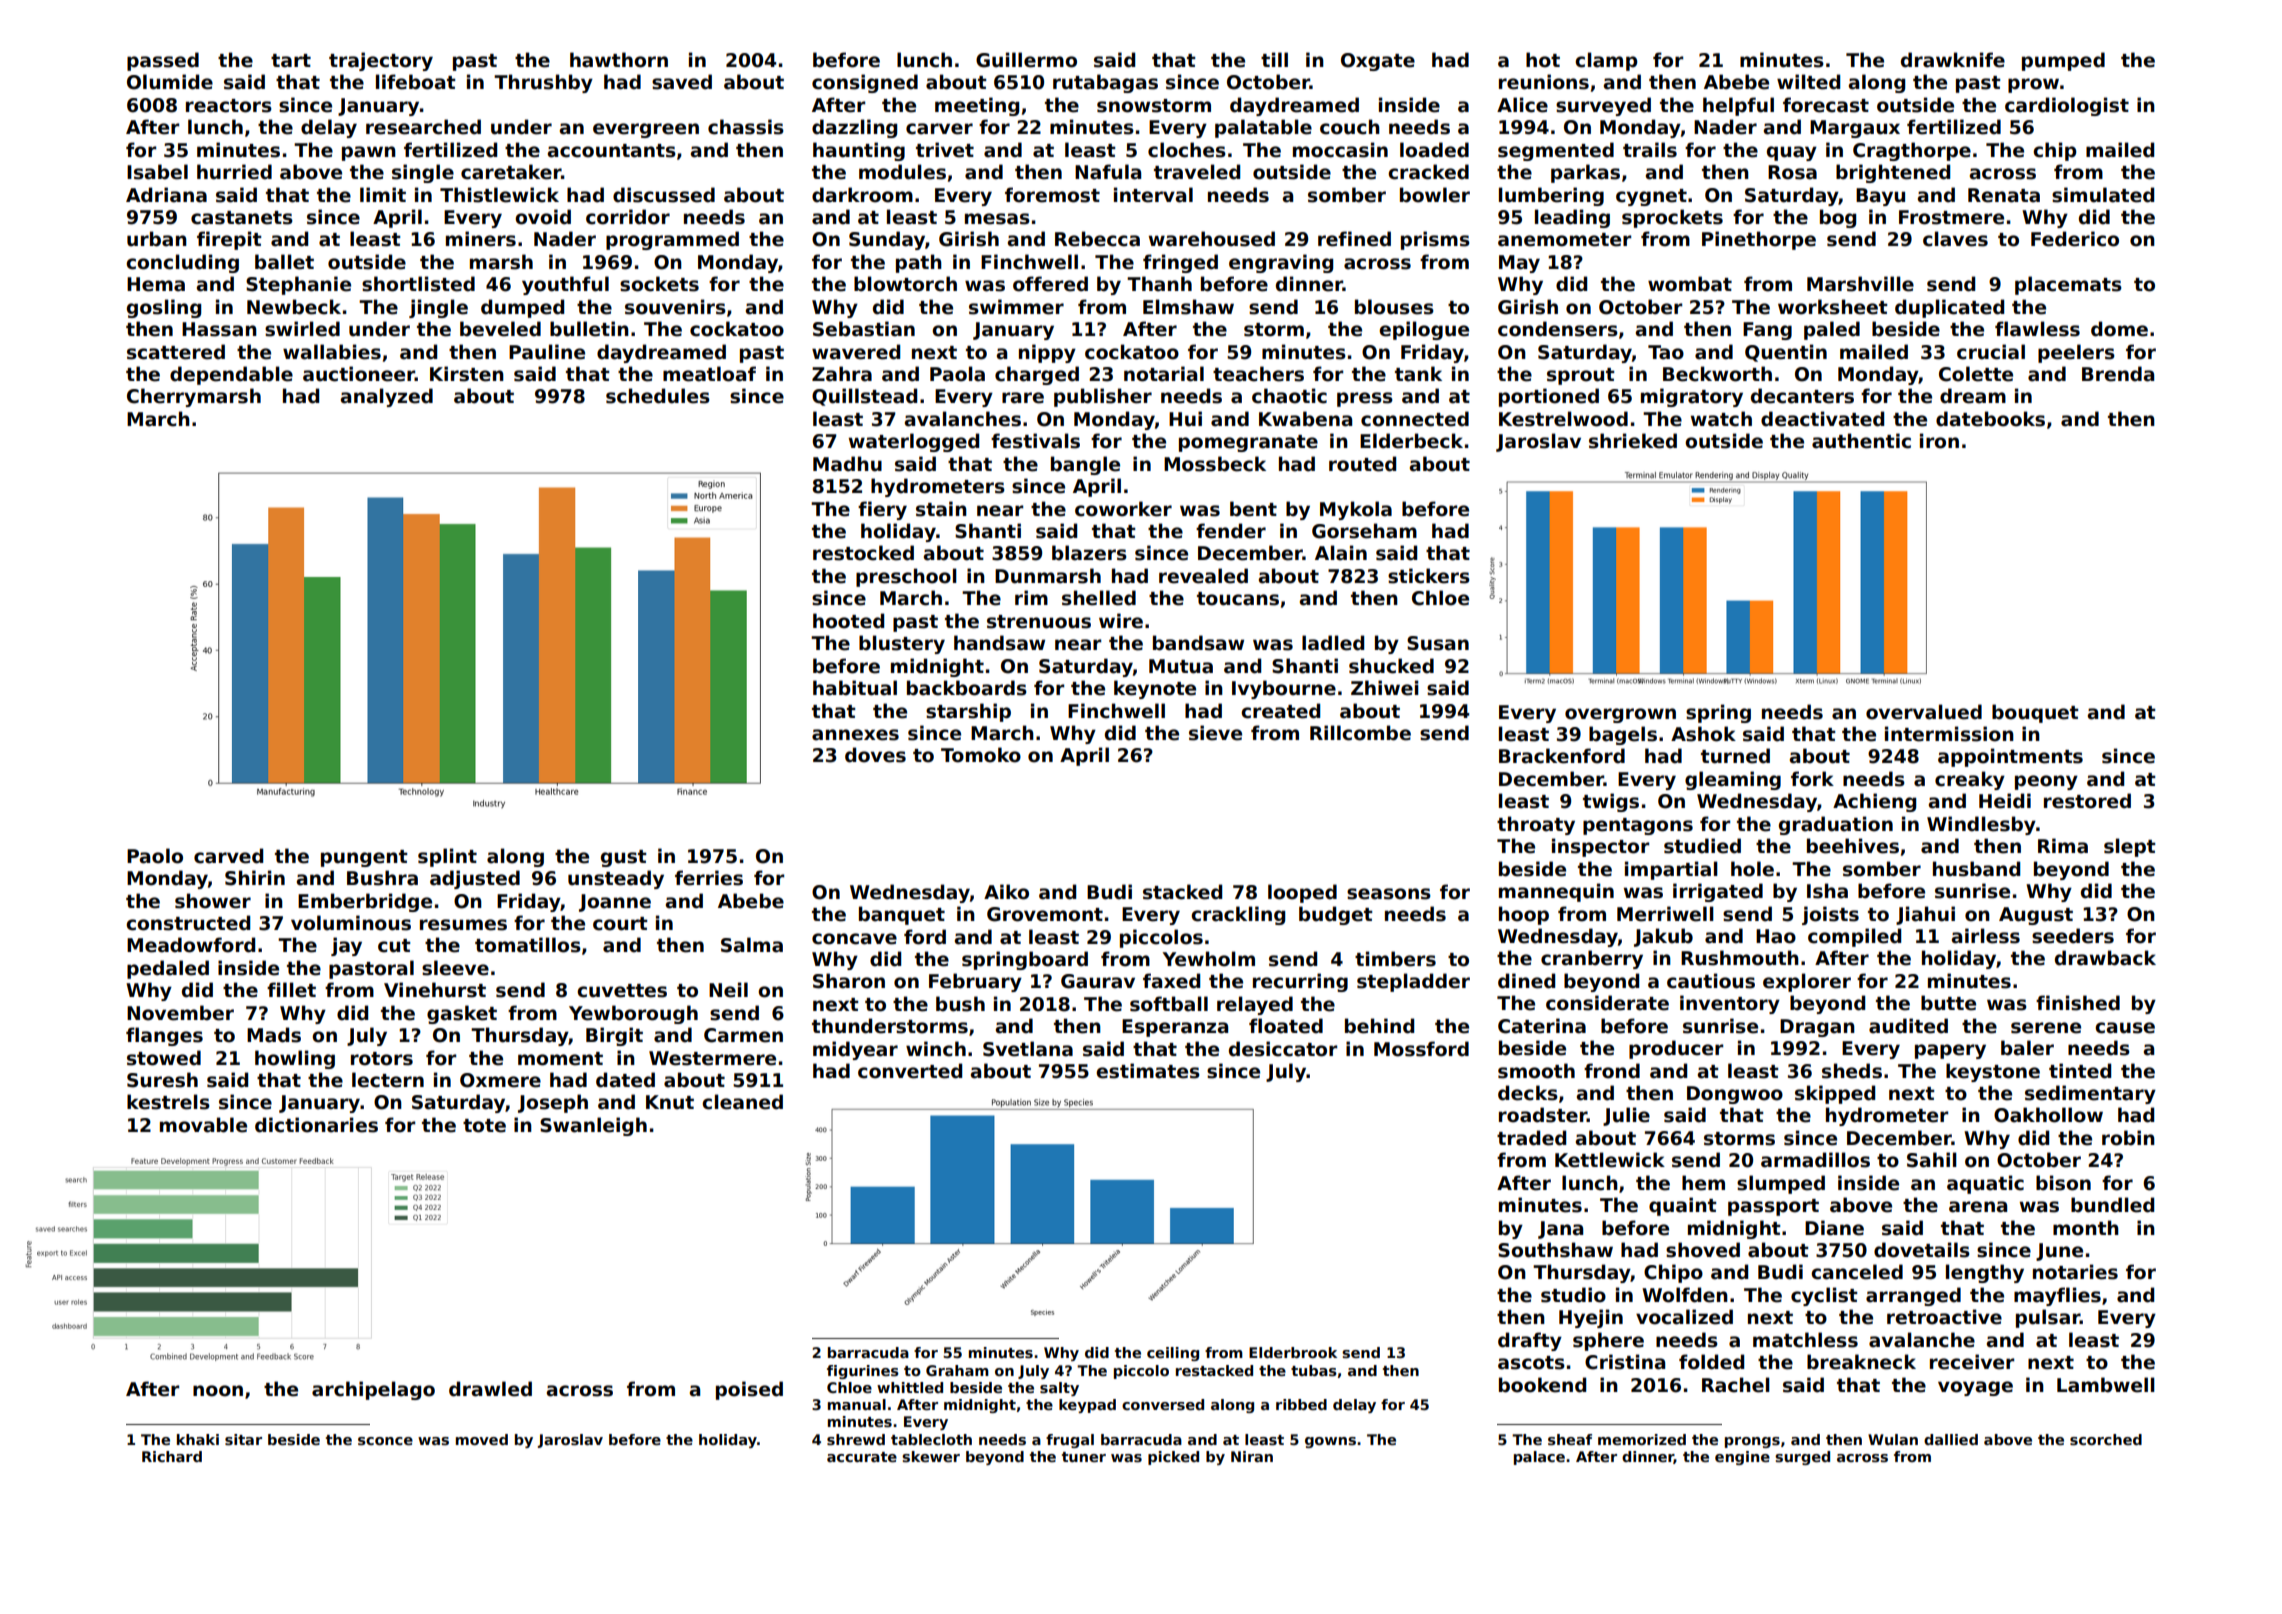 The width and height of the page is (2282, 1614). What do you see at coordinates (1817, 1028) in the page?
I see `Dragan` at bounding box center [1817, 1028].
